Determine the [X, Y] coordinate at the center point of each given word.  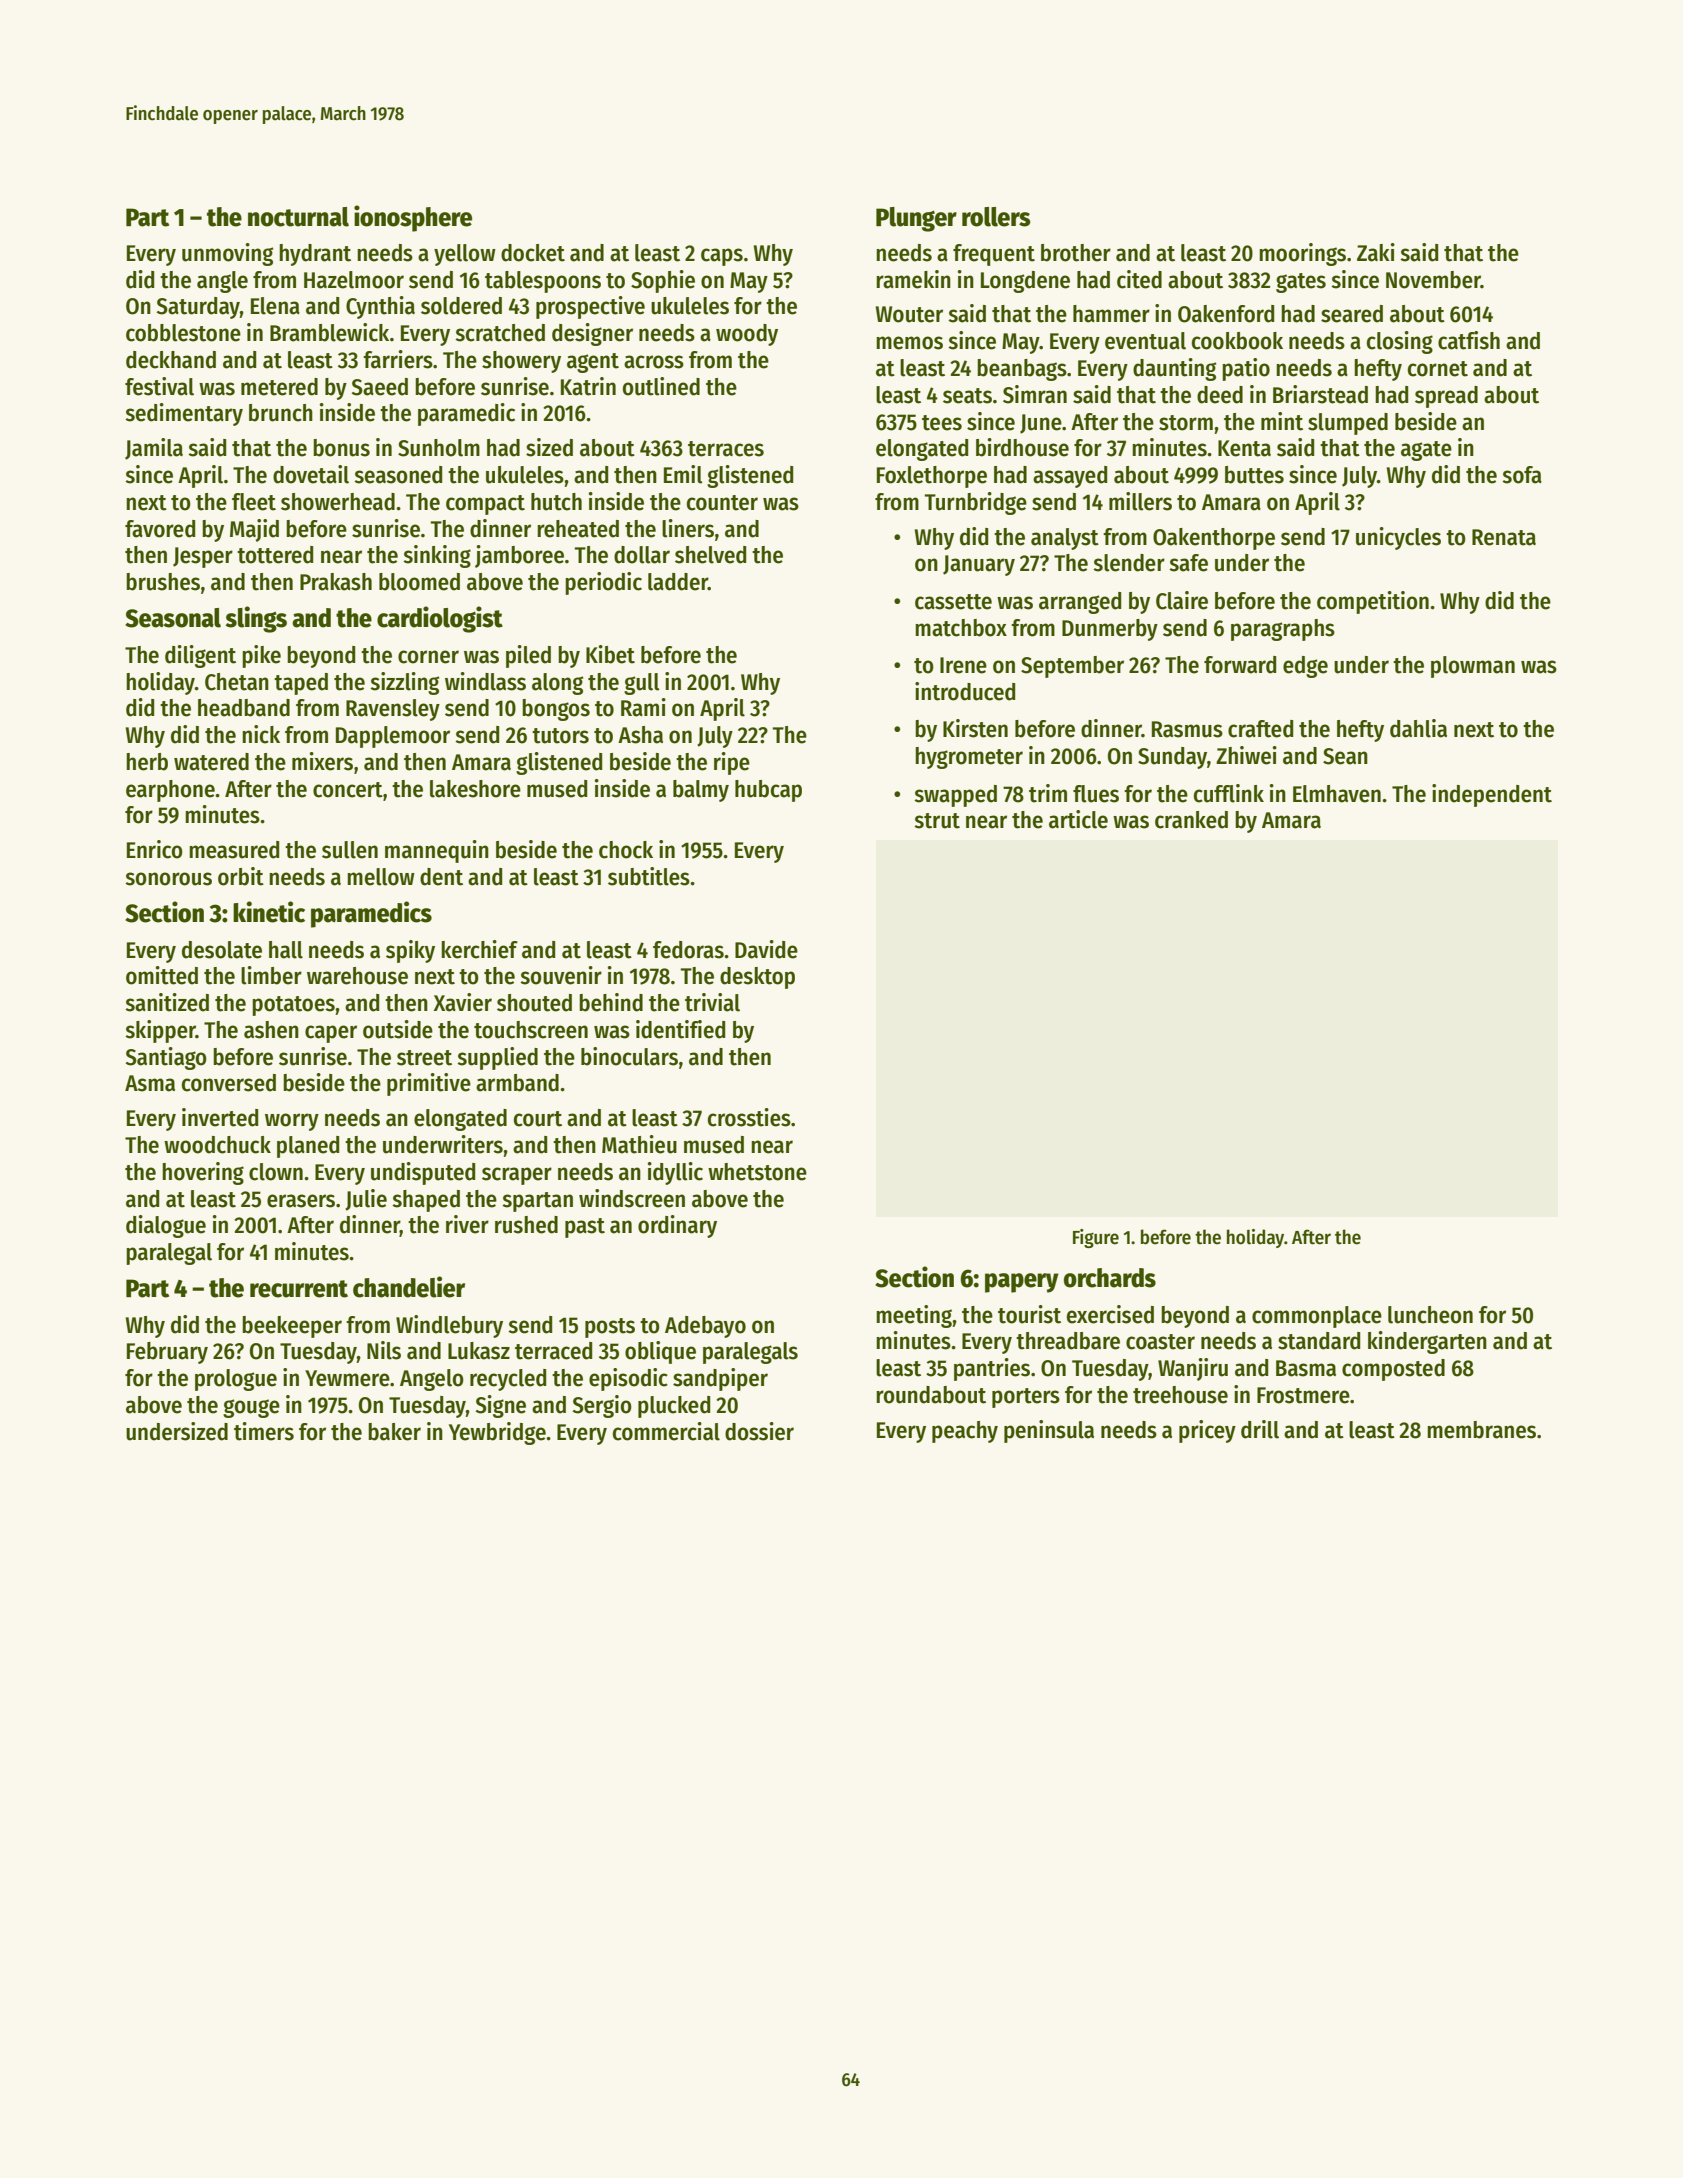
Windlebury [449, 1326]
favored [160, 529]
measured [234, 850]
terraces [726, 449]
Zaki [1376, 252]
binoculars [629, 1056]
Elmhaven [1337, 794]
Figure [1096, 1238]
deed [1220, 395]
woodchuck [217, 1145]
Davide [766, 949]
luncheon [1430, 1315]
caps [722, 257]
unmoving [227, 254]
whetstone [757, 1172]
